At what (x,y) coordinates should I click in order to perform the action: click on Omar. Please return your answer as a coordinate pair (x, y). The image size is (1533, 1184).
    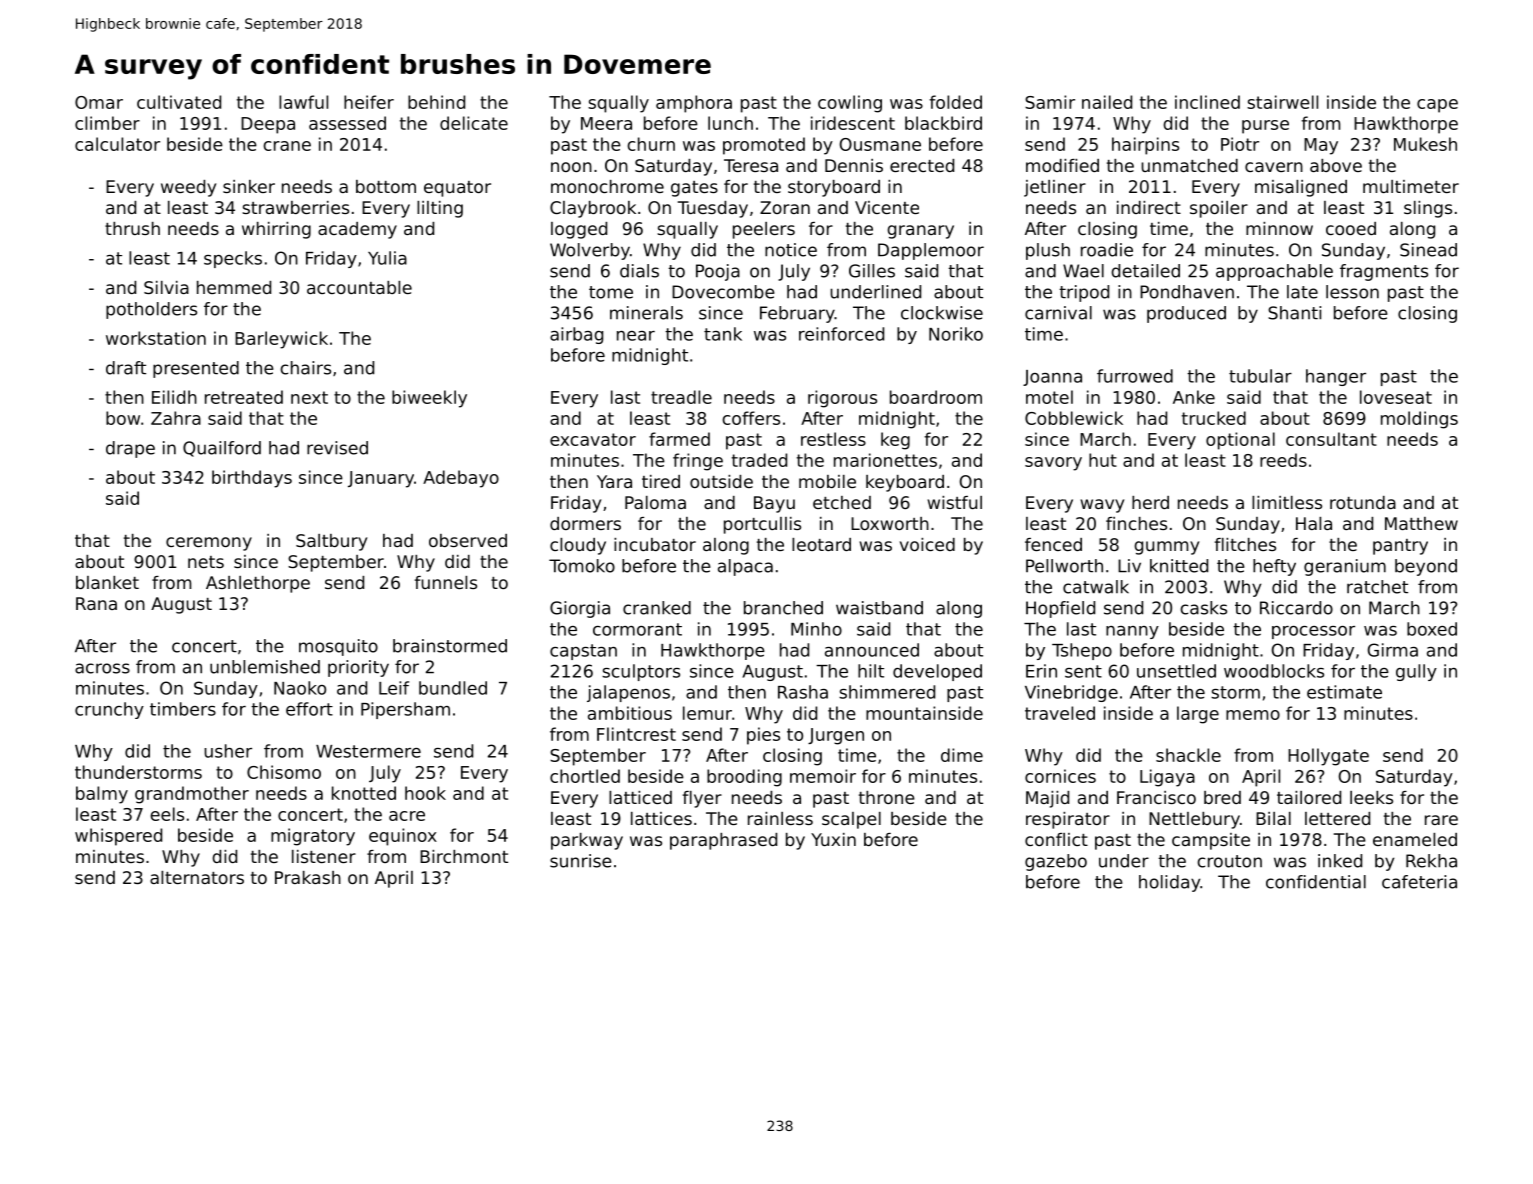
    Looking at the image, I should click on (99, 102).
